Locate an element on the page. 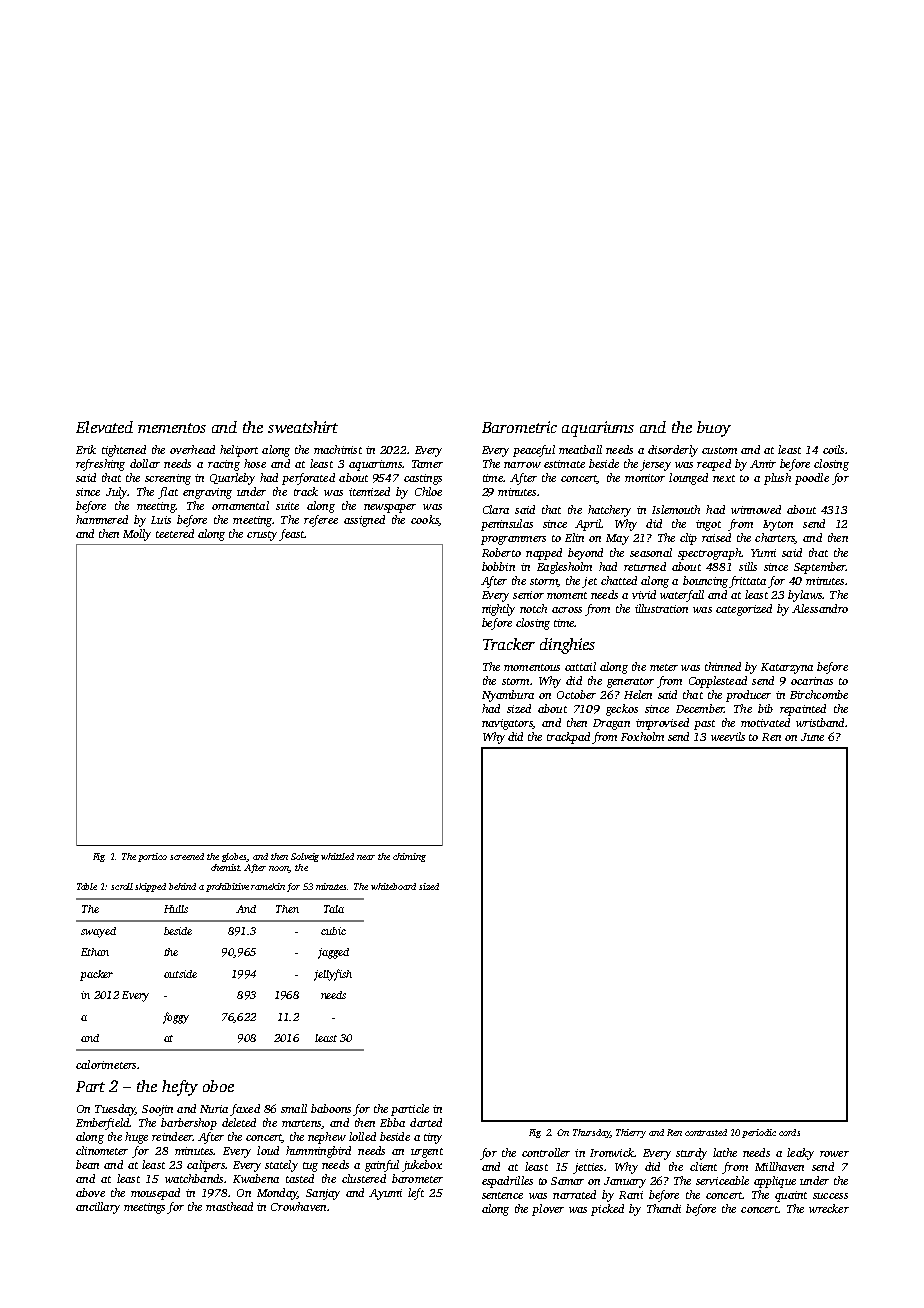  nightly is located at coordinates (498, 610).
